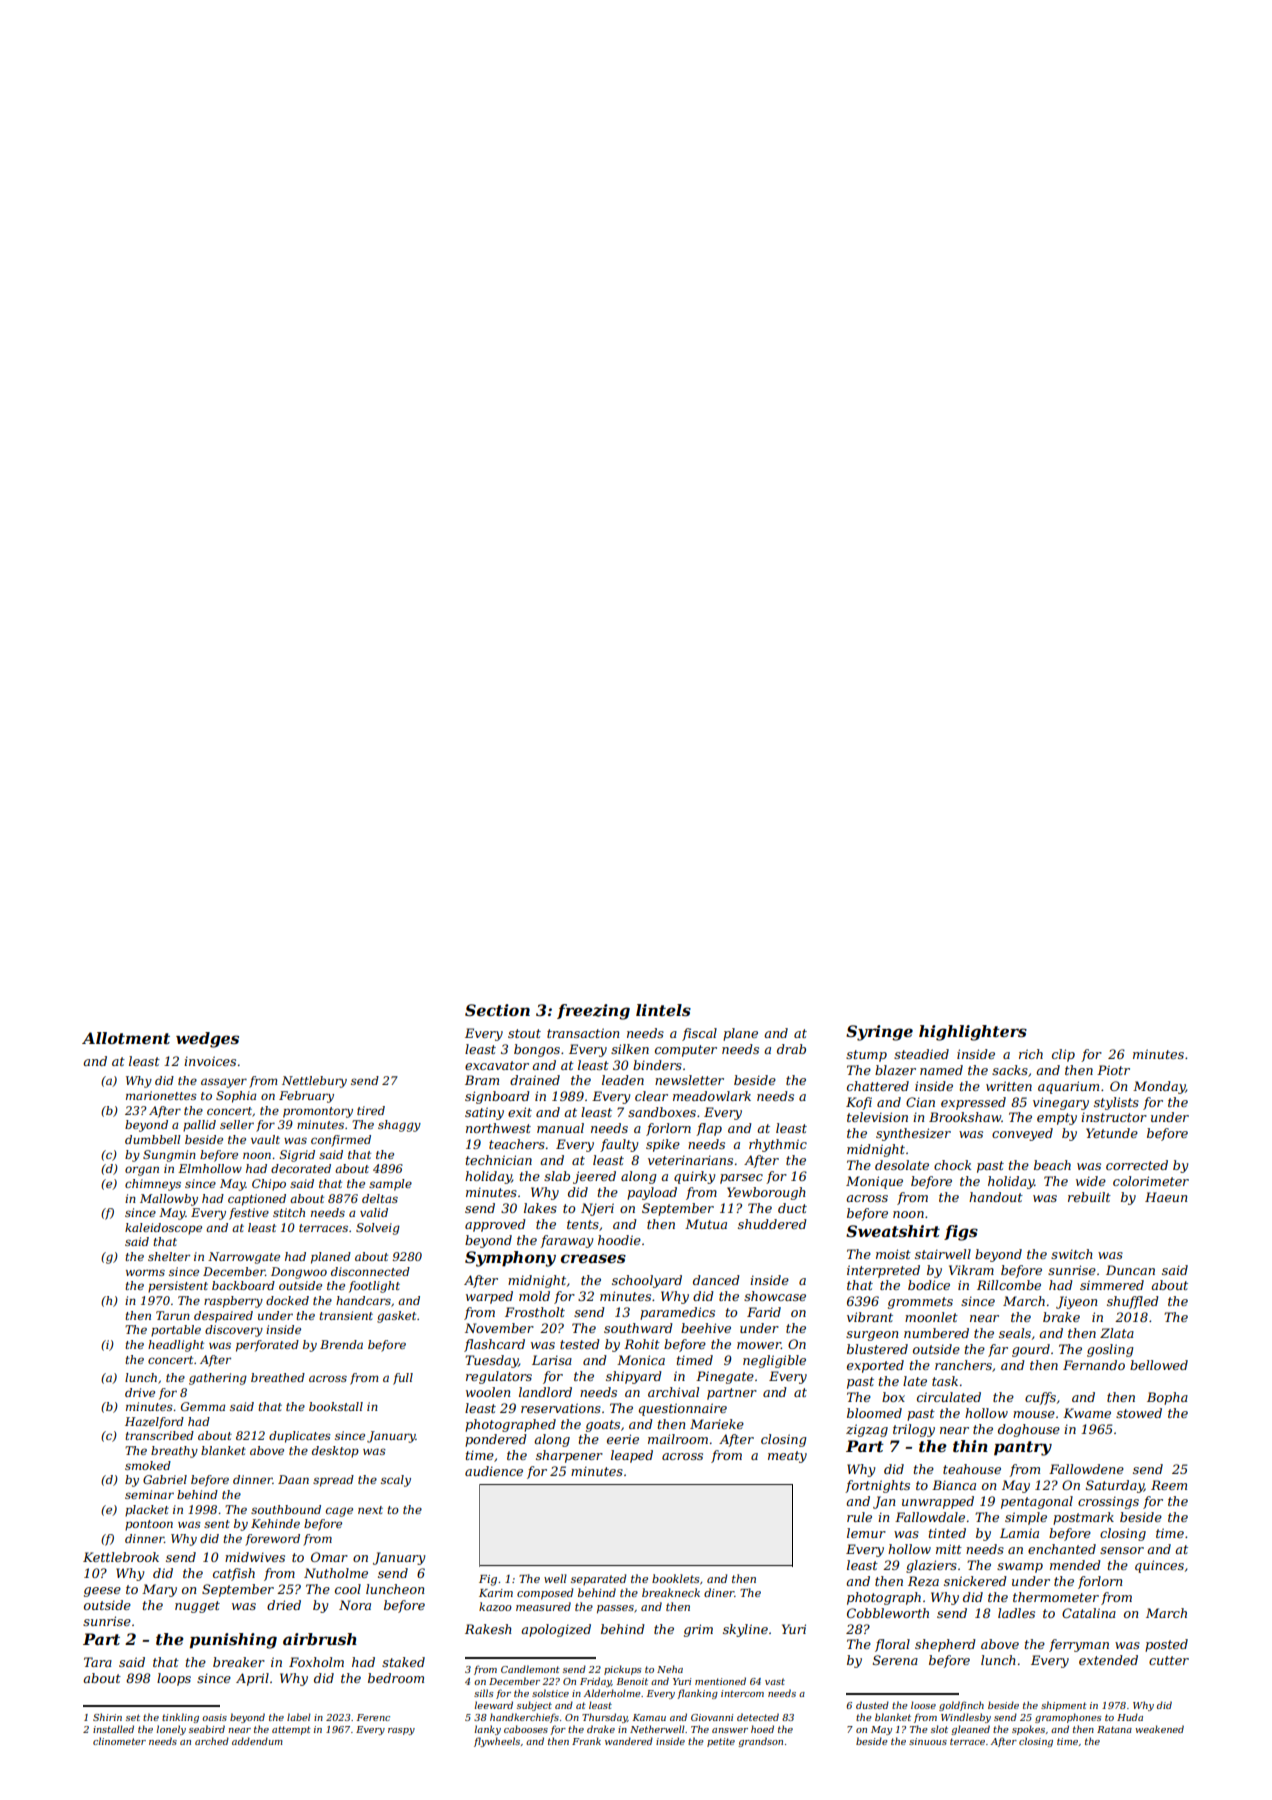  Describe the element at coordinates (1086, 1469) in the screenshot. I see `Fallowdene` at that location.
